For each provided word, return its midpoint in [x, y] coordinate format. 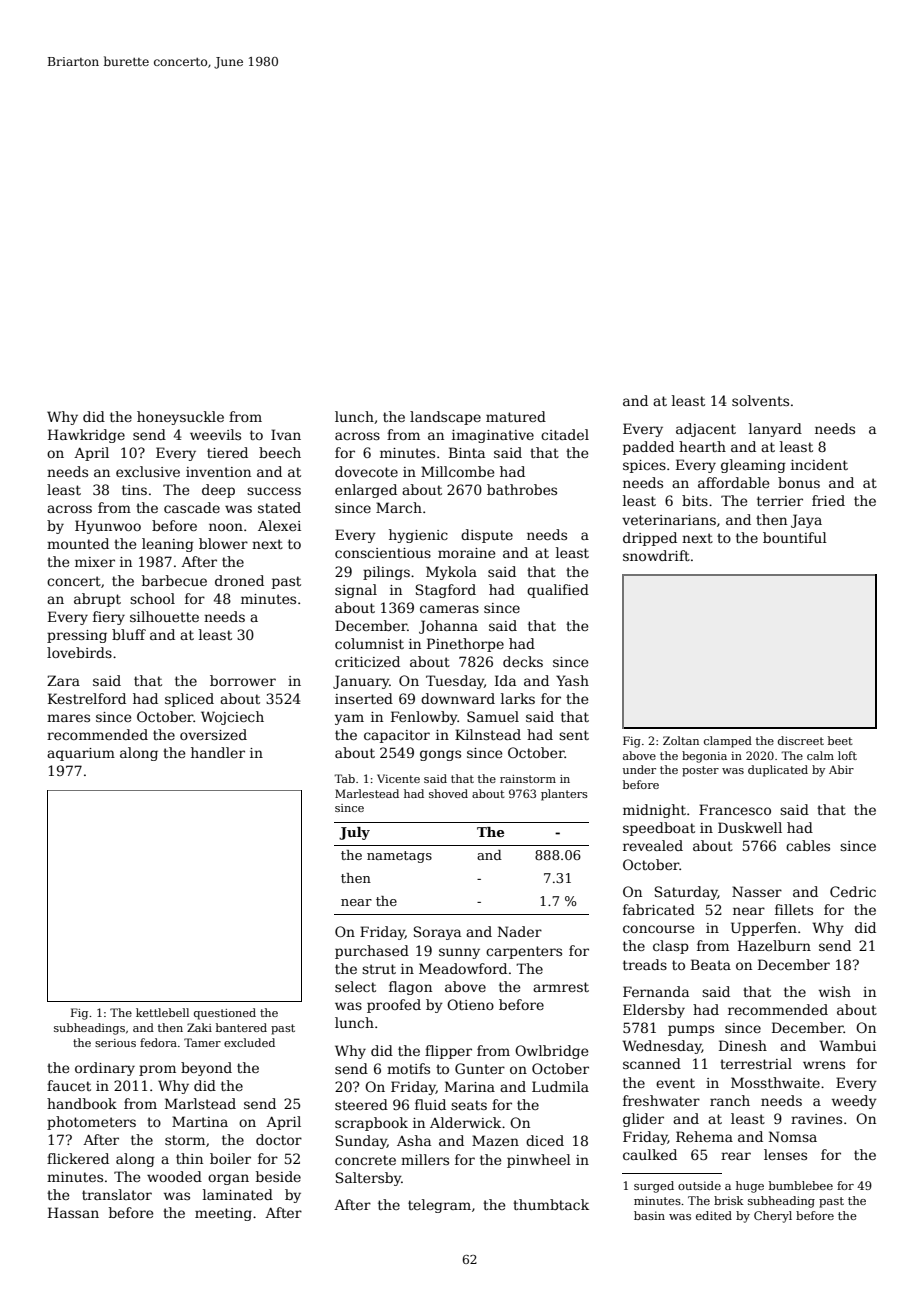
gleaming [753, 466]
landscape [445, 418]
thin [189, 1158]
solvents [760, 400]
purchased [372, 952]
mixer [95, 562]
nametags [399, 857]
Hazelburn [774, 945]
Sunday [361, 1142]
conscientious [383, 553]
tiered [227, 452]
